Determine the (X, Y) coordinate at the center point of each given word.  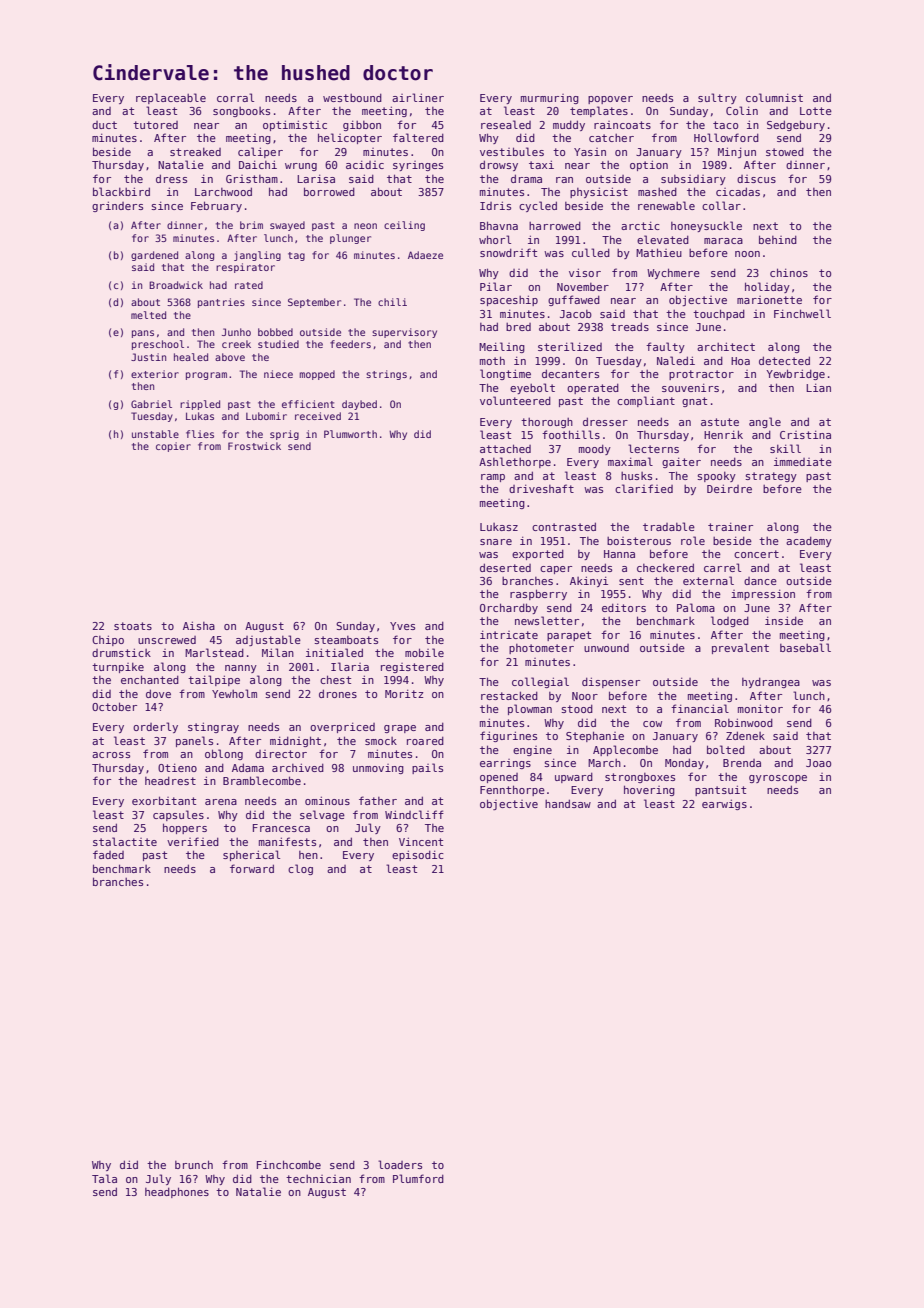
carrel (722, 567)
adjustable (268, 640)
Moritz (404, 693)
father (378, 800)
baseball (805, 647)
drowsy (499, 165)
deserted (505, 567)
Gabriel (151, 404)
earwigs (724, 804)
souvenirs (690, 387)
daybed (359, 405)
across (111, 755)
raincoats (622, 125)
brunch (194, 1164)
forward (252, 868)
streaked (195, 151)
